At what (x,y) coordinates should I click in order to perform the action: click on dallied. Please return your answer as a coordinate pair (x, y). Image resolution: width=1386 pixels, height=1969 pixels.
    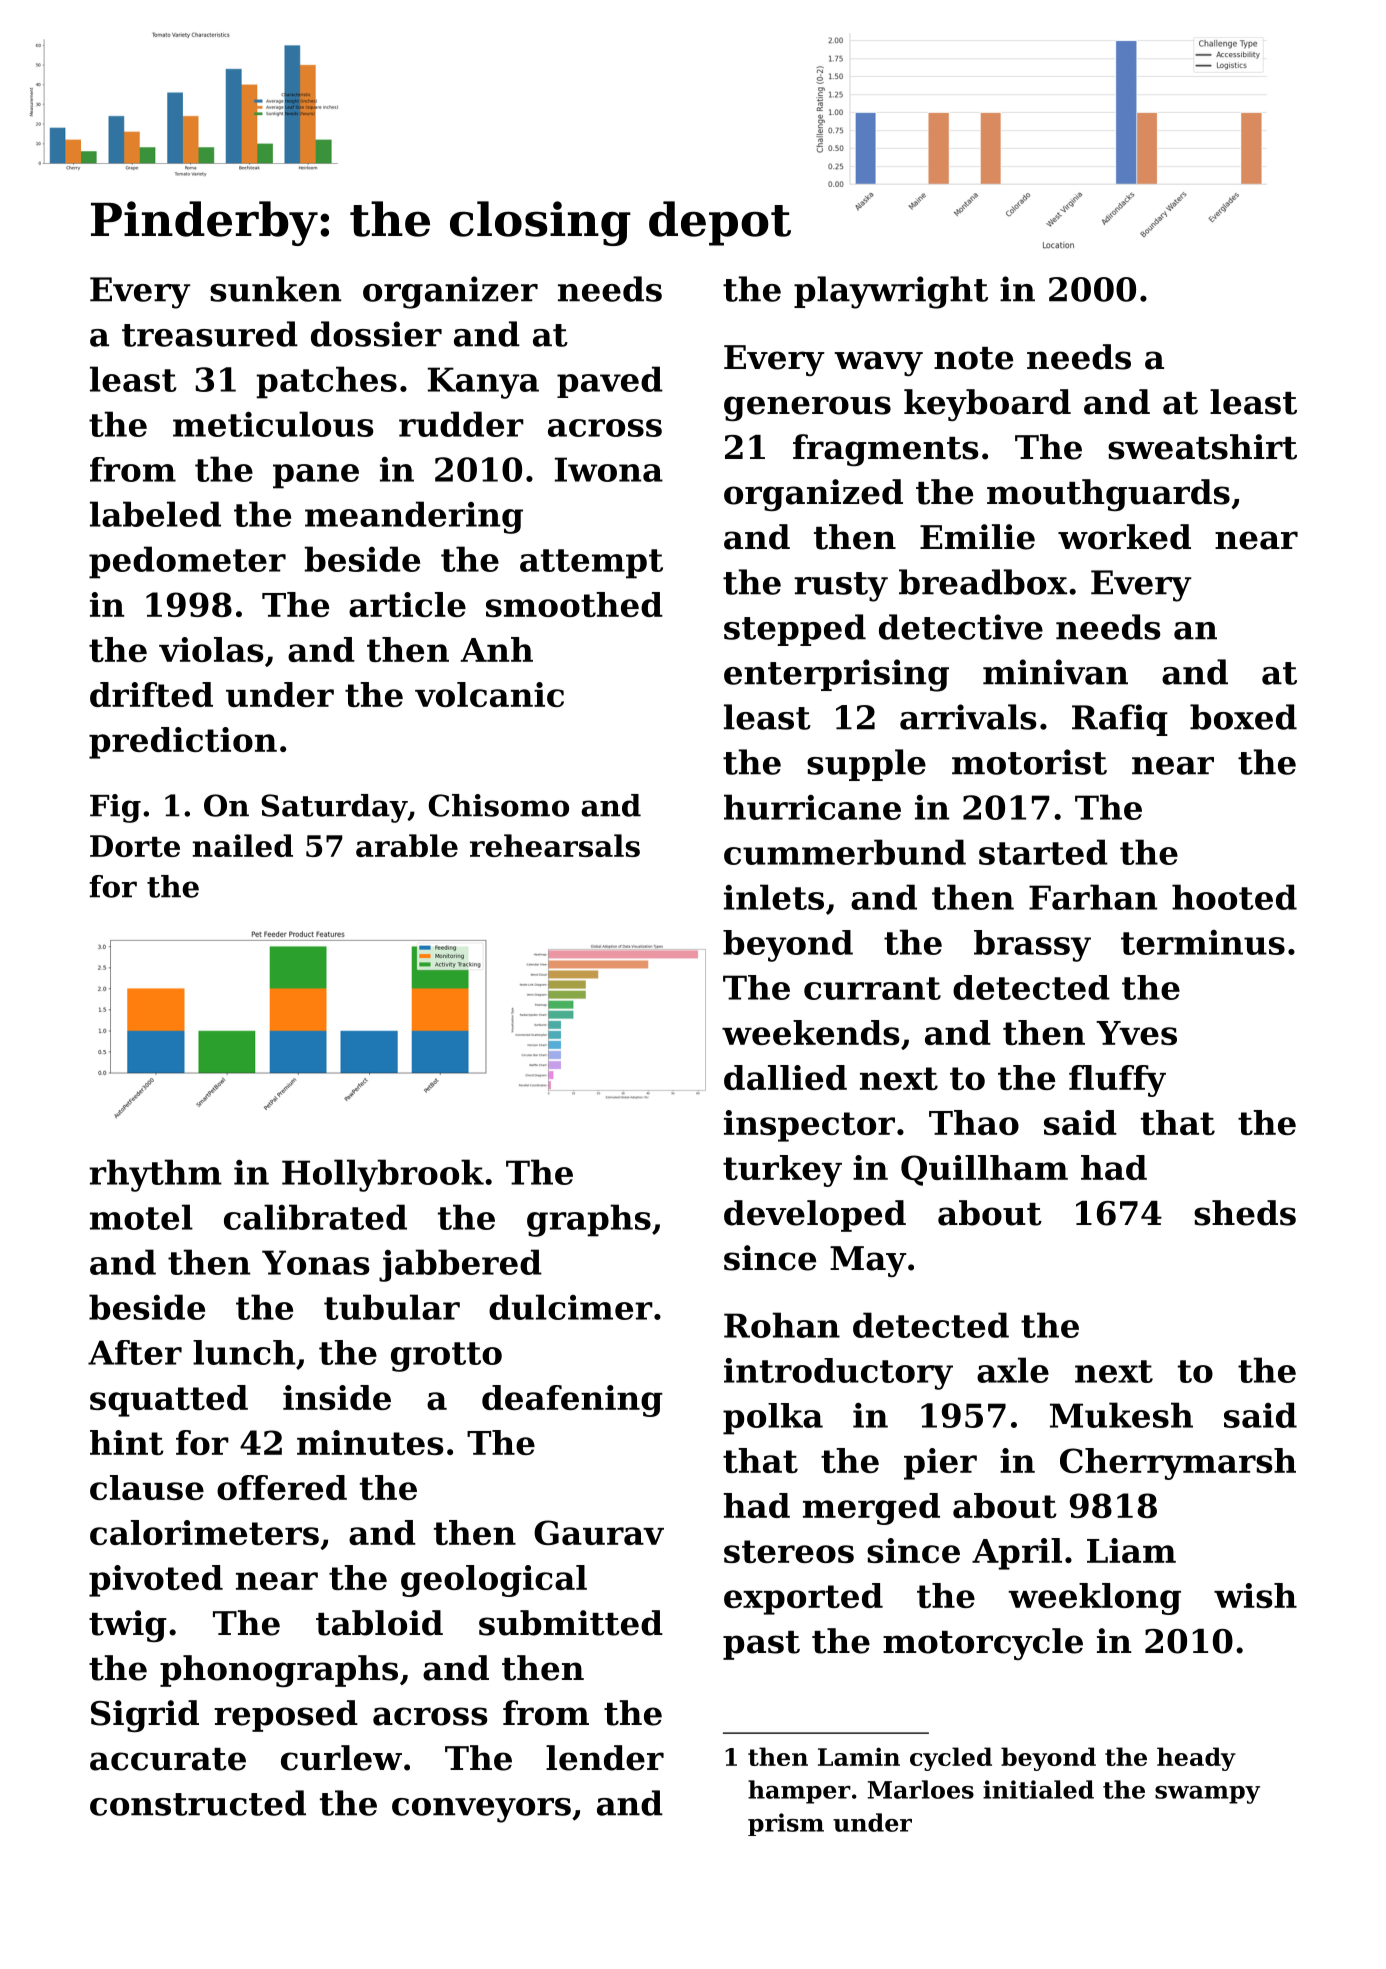
    Looking at the image, I should click on (785, 1077).
